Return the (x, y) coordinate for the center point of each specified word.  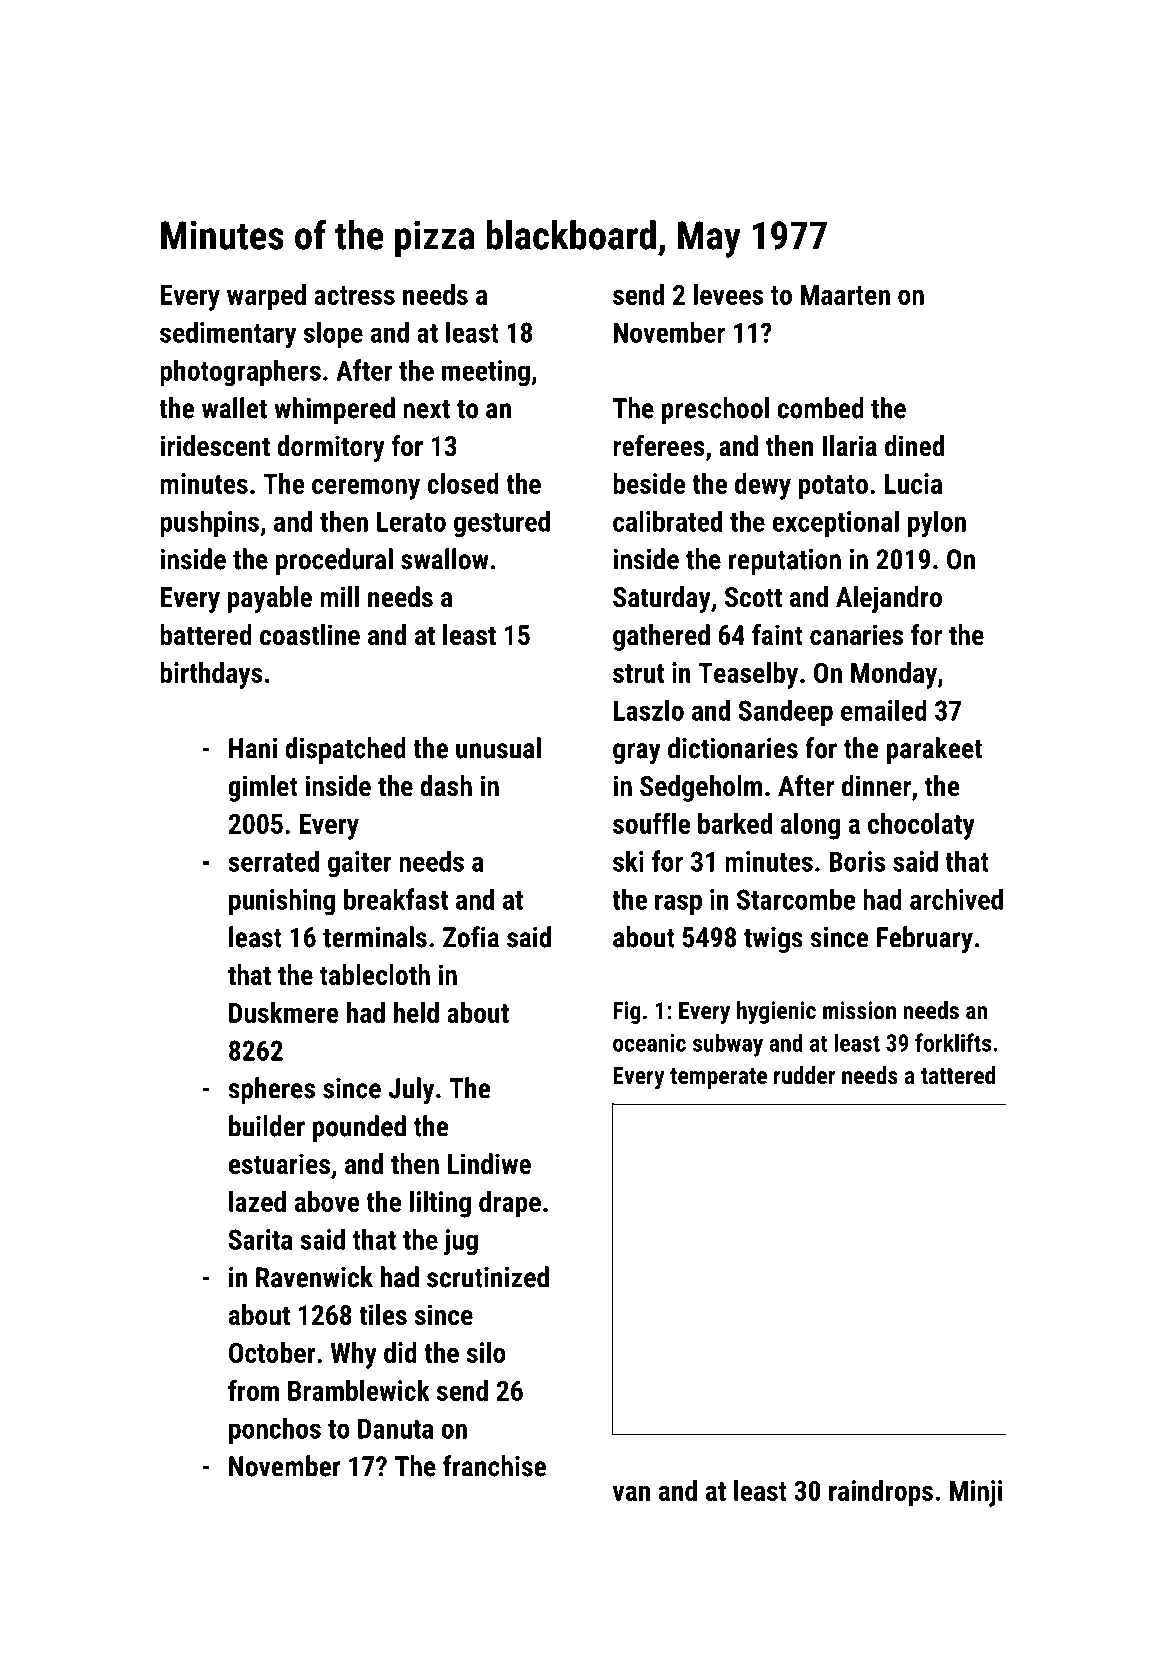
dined (914, 446)
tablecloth (375, 975)
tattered (958, 1075)
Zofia (471, 937)
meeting (486, 373)
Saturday (662, 599)
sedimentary (228, 335)
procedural (334, 561)
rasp (678, 904)
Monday (894, 675)
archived (956, 899)
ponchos (275, 1430)
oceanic (649, 1043)
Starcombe (796, 899)
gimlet (263, 788)
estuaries (279, 1164)
